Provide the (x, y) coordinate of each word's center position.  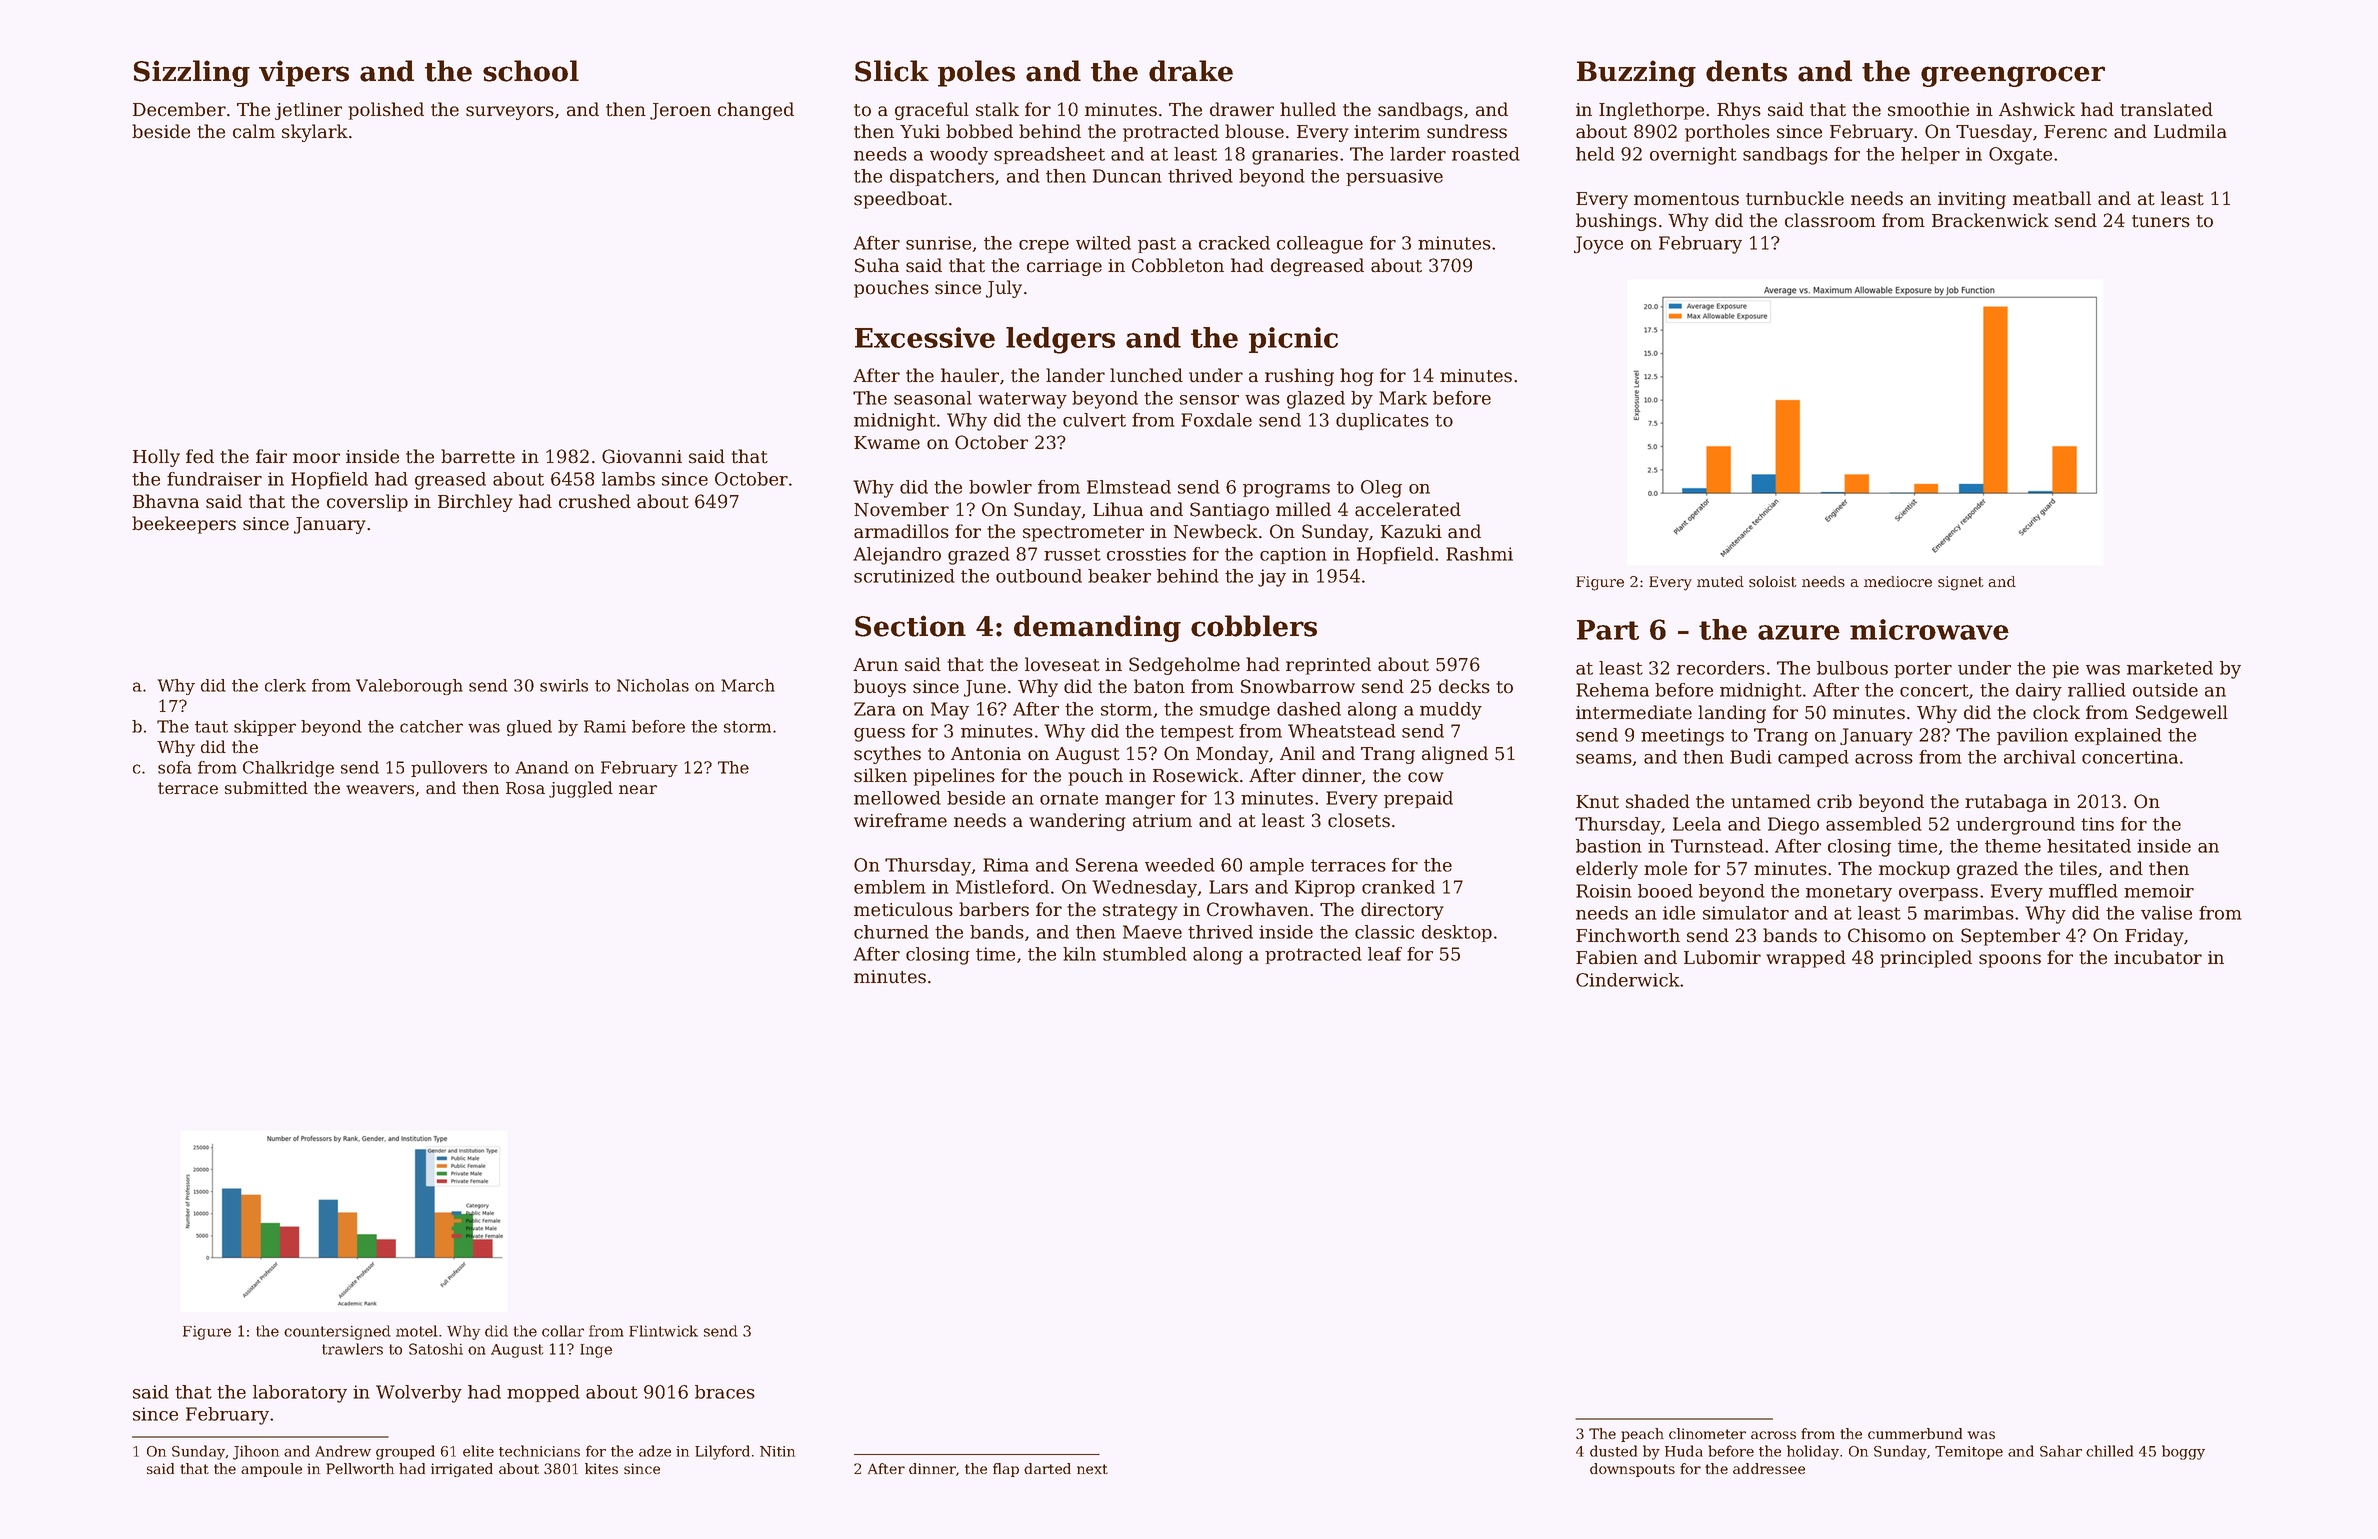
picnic (1293, 340)
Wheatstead (1342, 731)
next (1092, 1469)
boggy (2183, 1452)
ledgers (1060, 340)
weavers (380, 789)
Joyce (1598, 245)
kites (601, 1468)
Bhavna (166, 501)
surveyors (510, 113)
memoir (2159, 891)
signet (1961, 583)
